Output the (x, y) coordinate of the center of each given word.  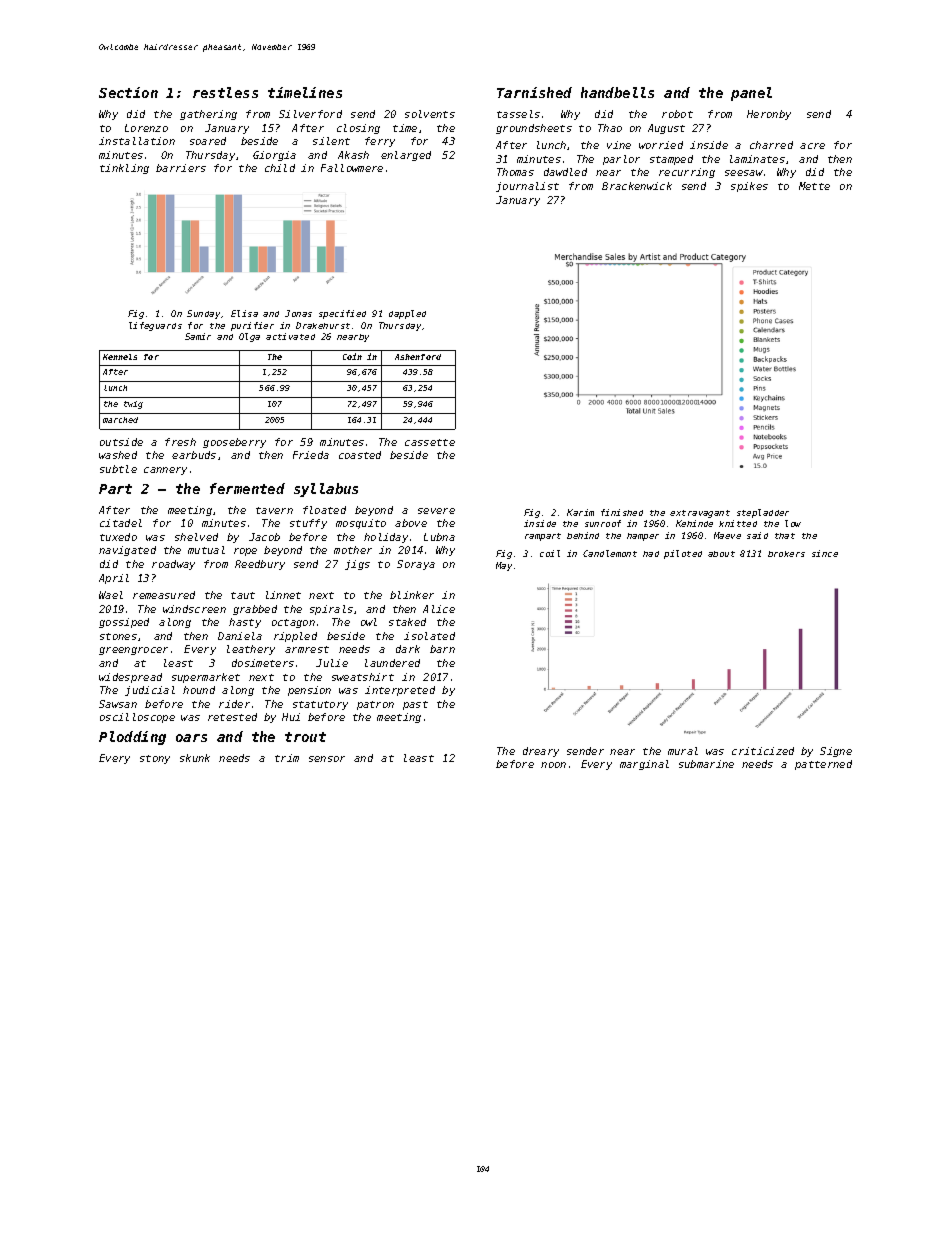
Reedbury (260, 565)
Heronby (769, 115)
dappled (407, 314)
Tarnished (534, 92)
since (825, 553)
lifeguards (155, 326)
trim (287, 758)
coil (550, 553)
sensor (327, 759)
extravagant (700, 514)
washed (118, 455)
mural (683, 751)
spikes (749, 187)
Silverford (310, 114)
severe (436, 511)
